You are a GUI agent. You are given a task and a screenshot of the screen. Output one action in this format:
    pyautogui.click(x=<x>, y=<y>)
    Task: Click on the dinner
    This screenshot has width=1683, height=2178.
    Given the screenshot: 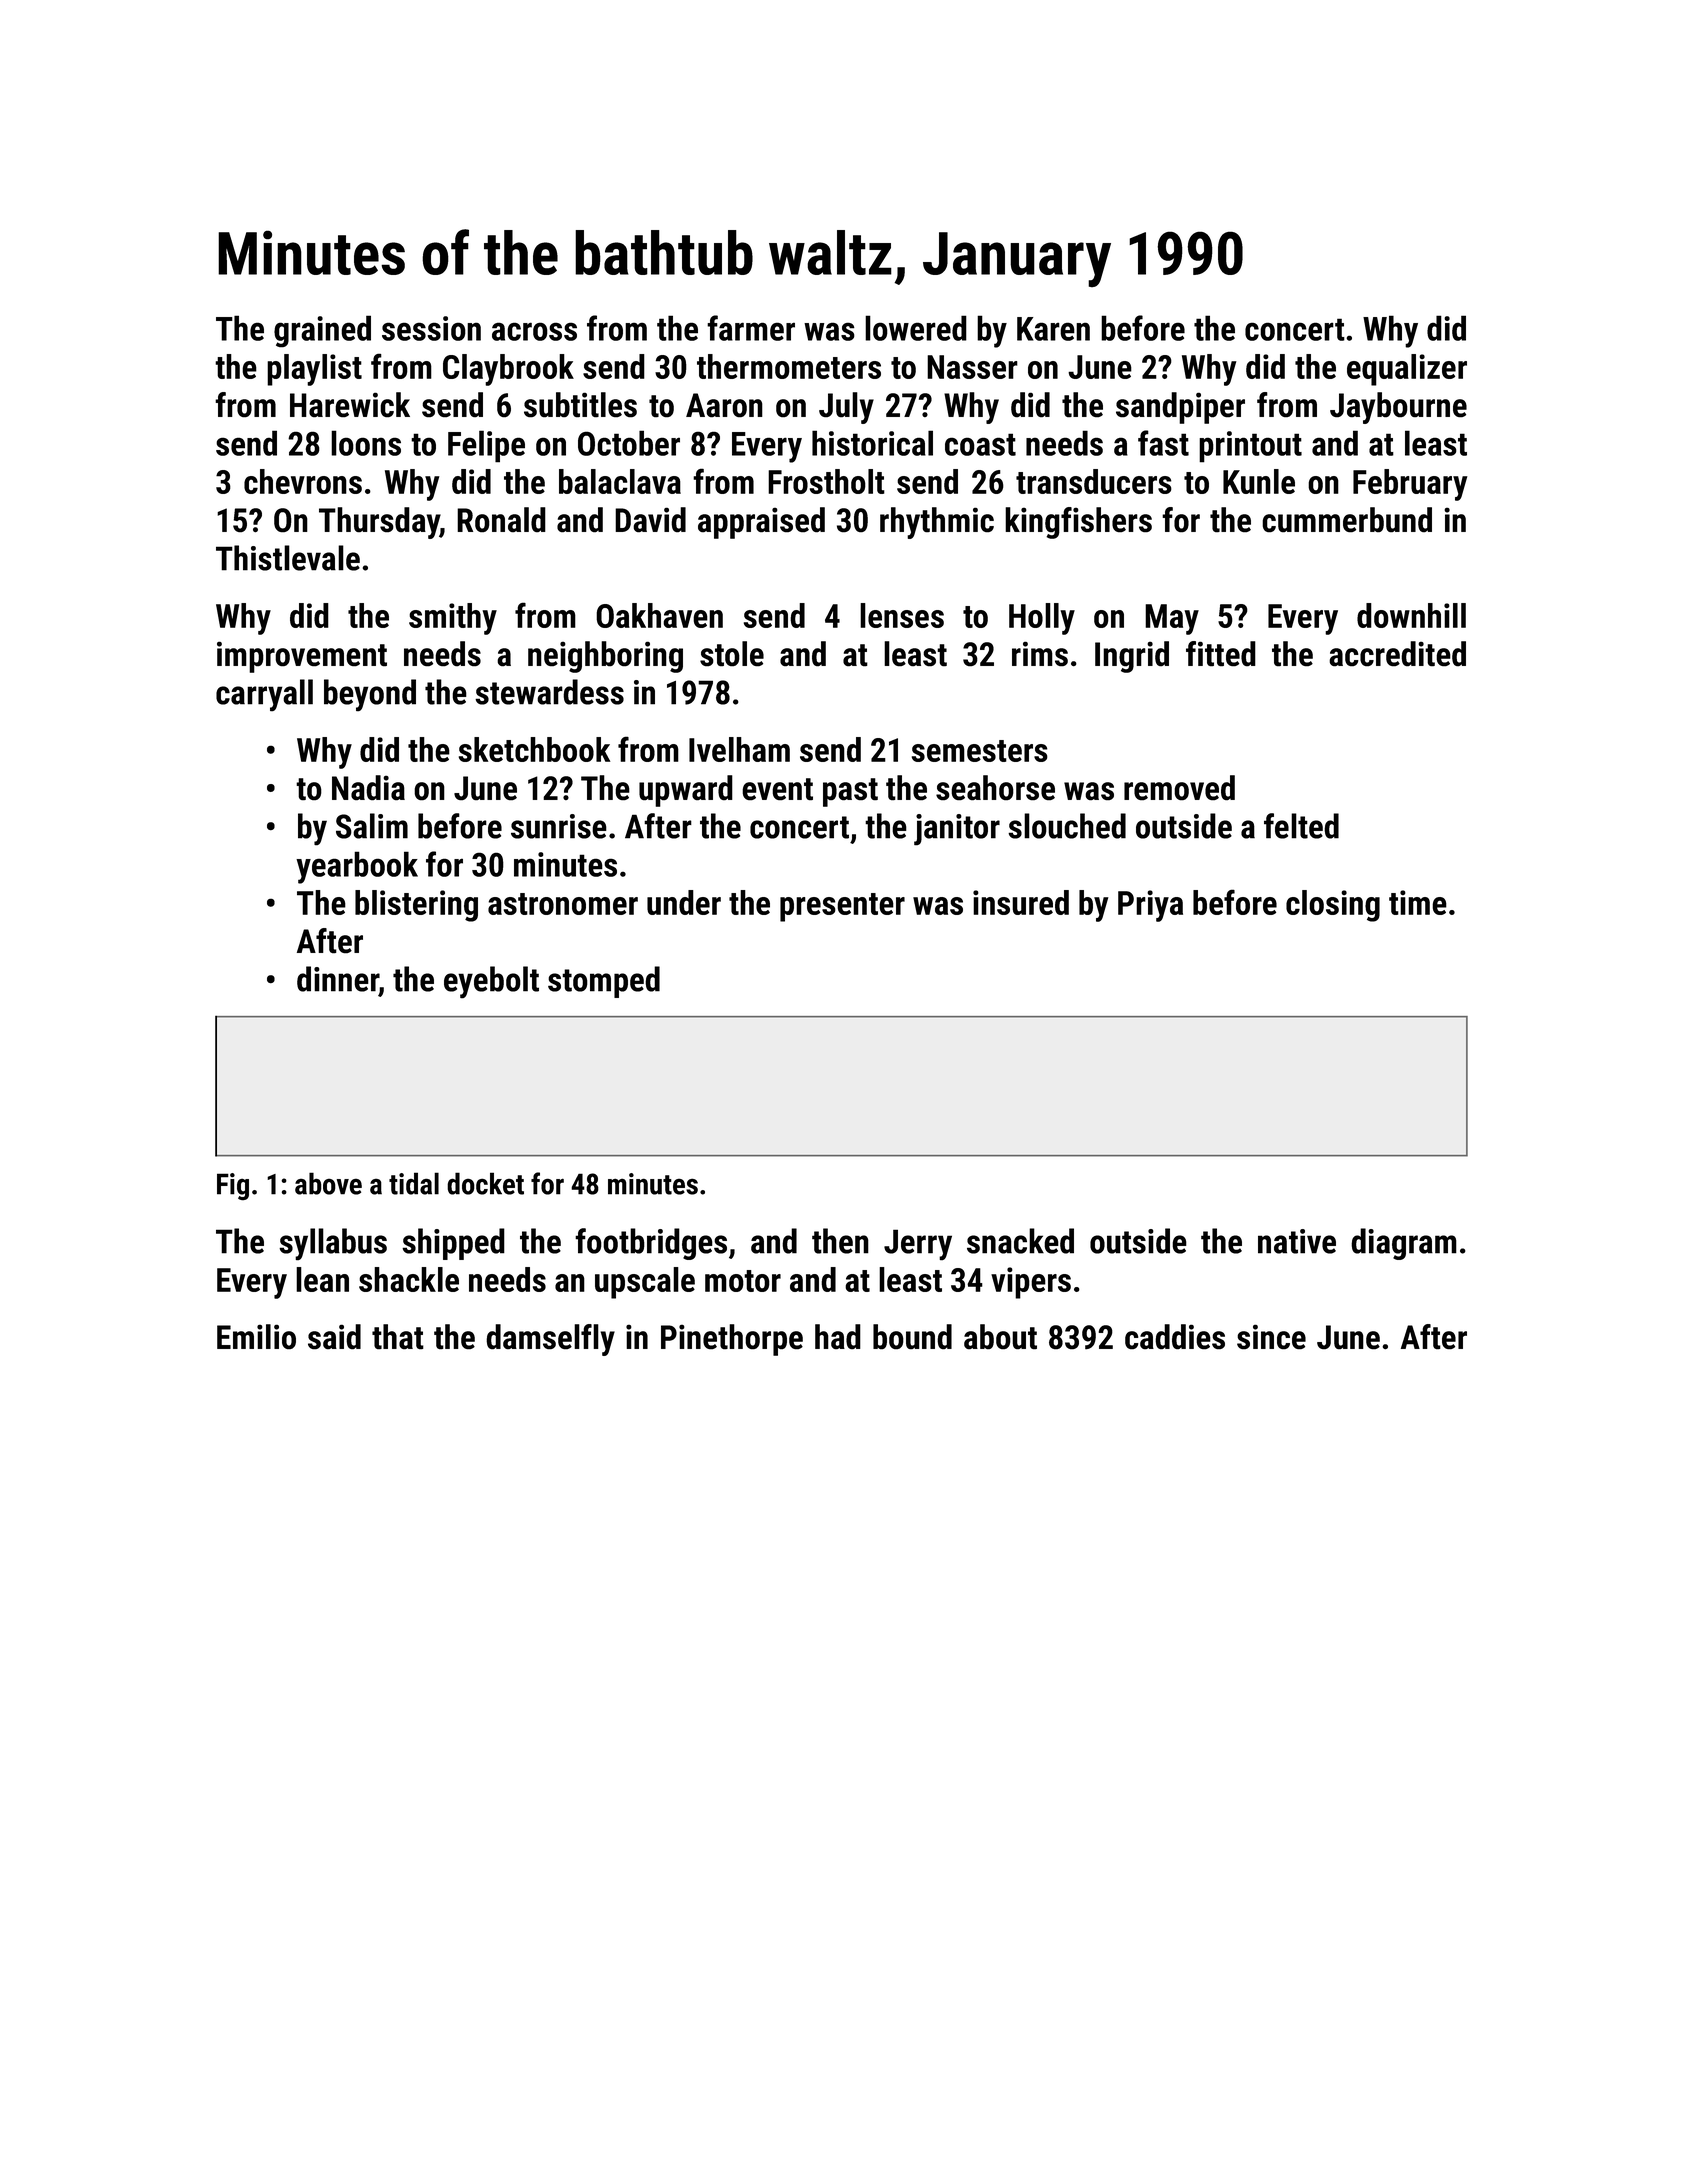 What is the action you would take?
    pyautogui.click(x=338, y=979)
